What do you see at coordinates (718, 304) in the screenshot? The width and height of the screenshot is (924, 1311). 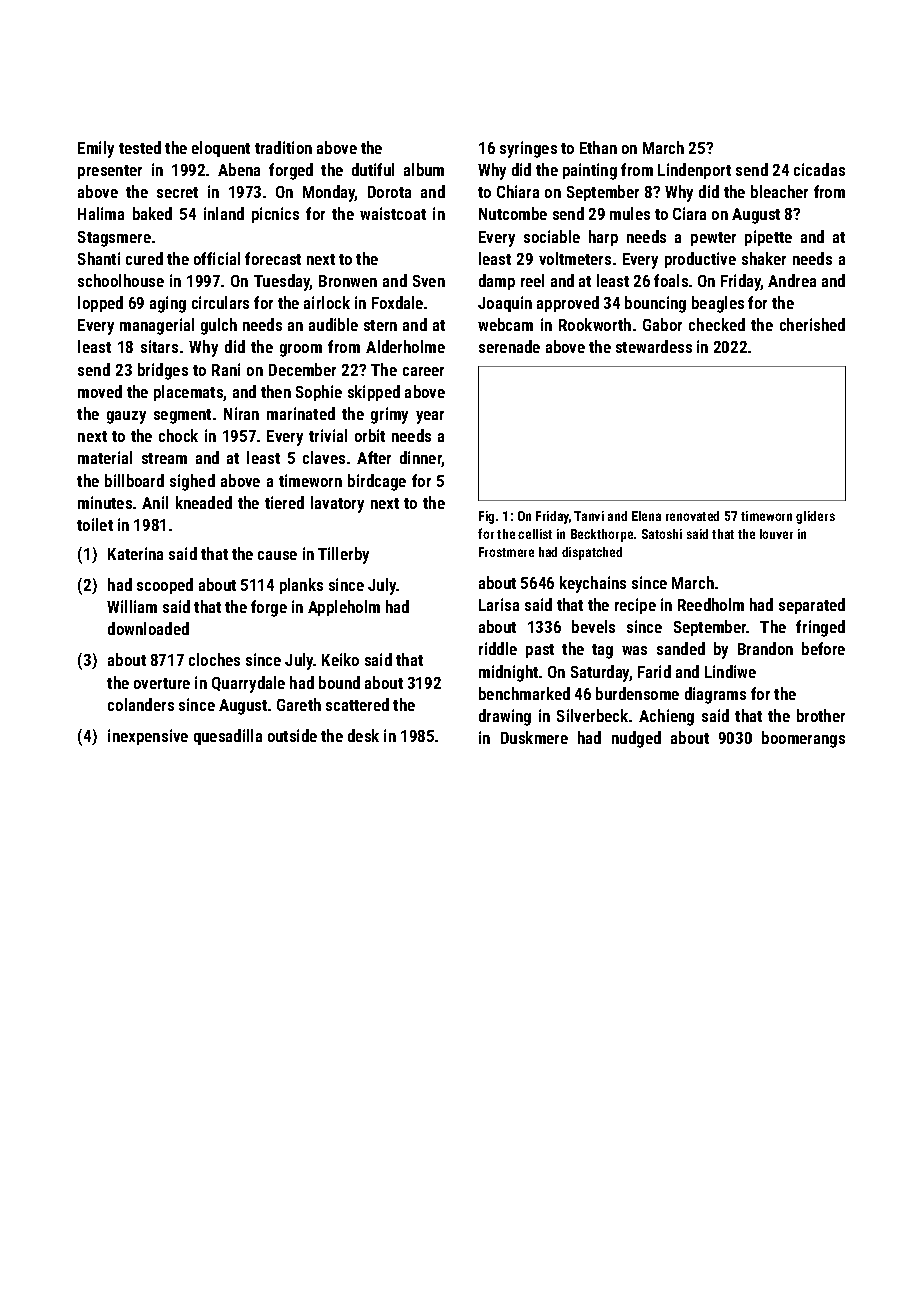 I see `beagles` at bounding box center [718, 304].
